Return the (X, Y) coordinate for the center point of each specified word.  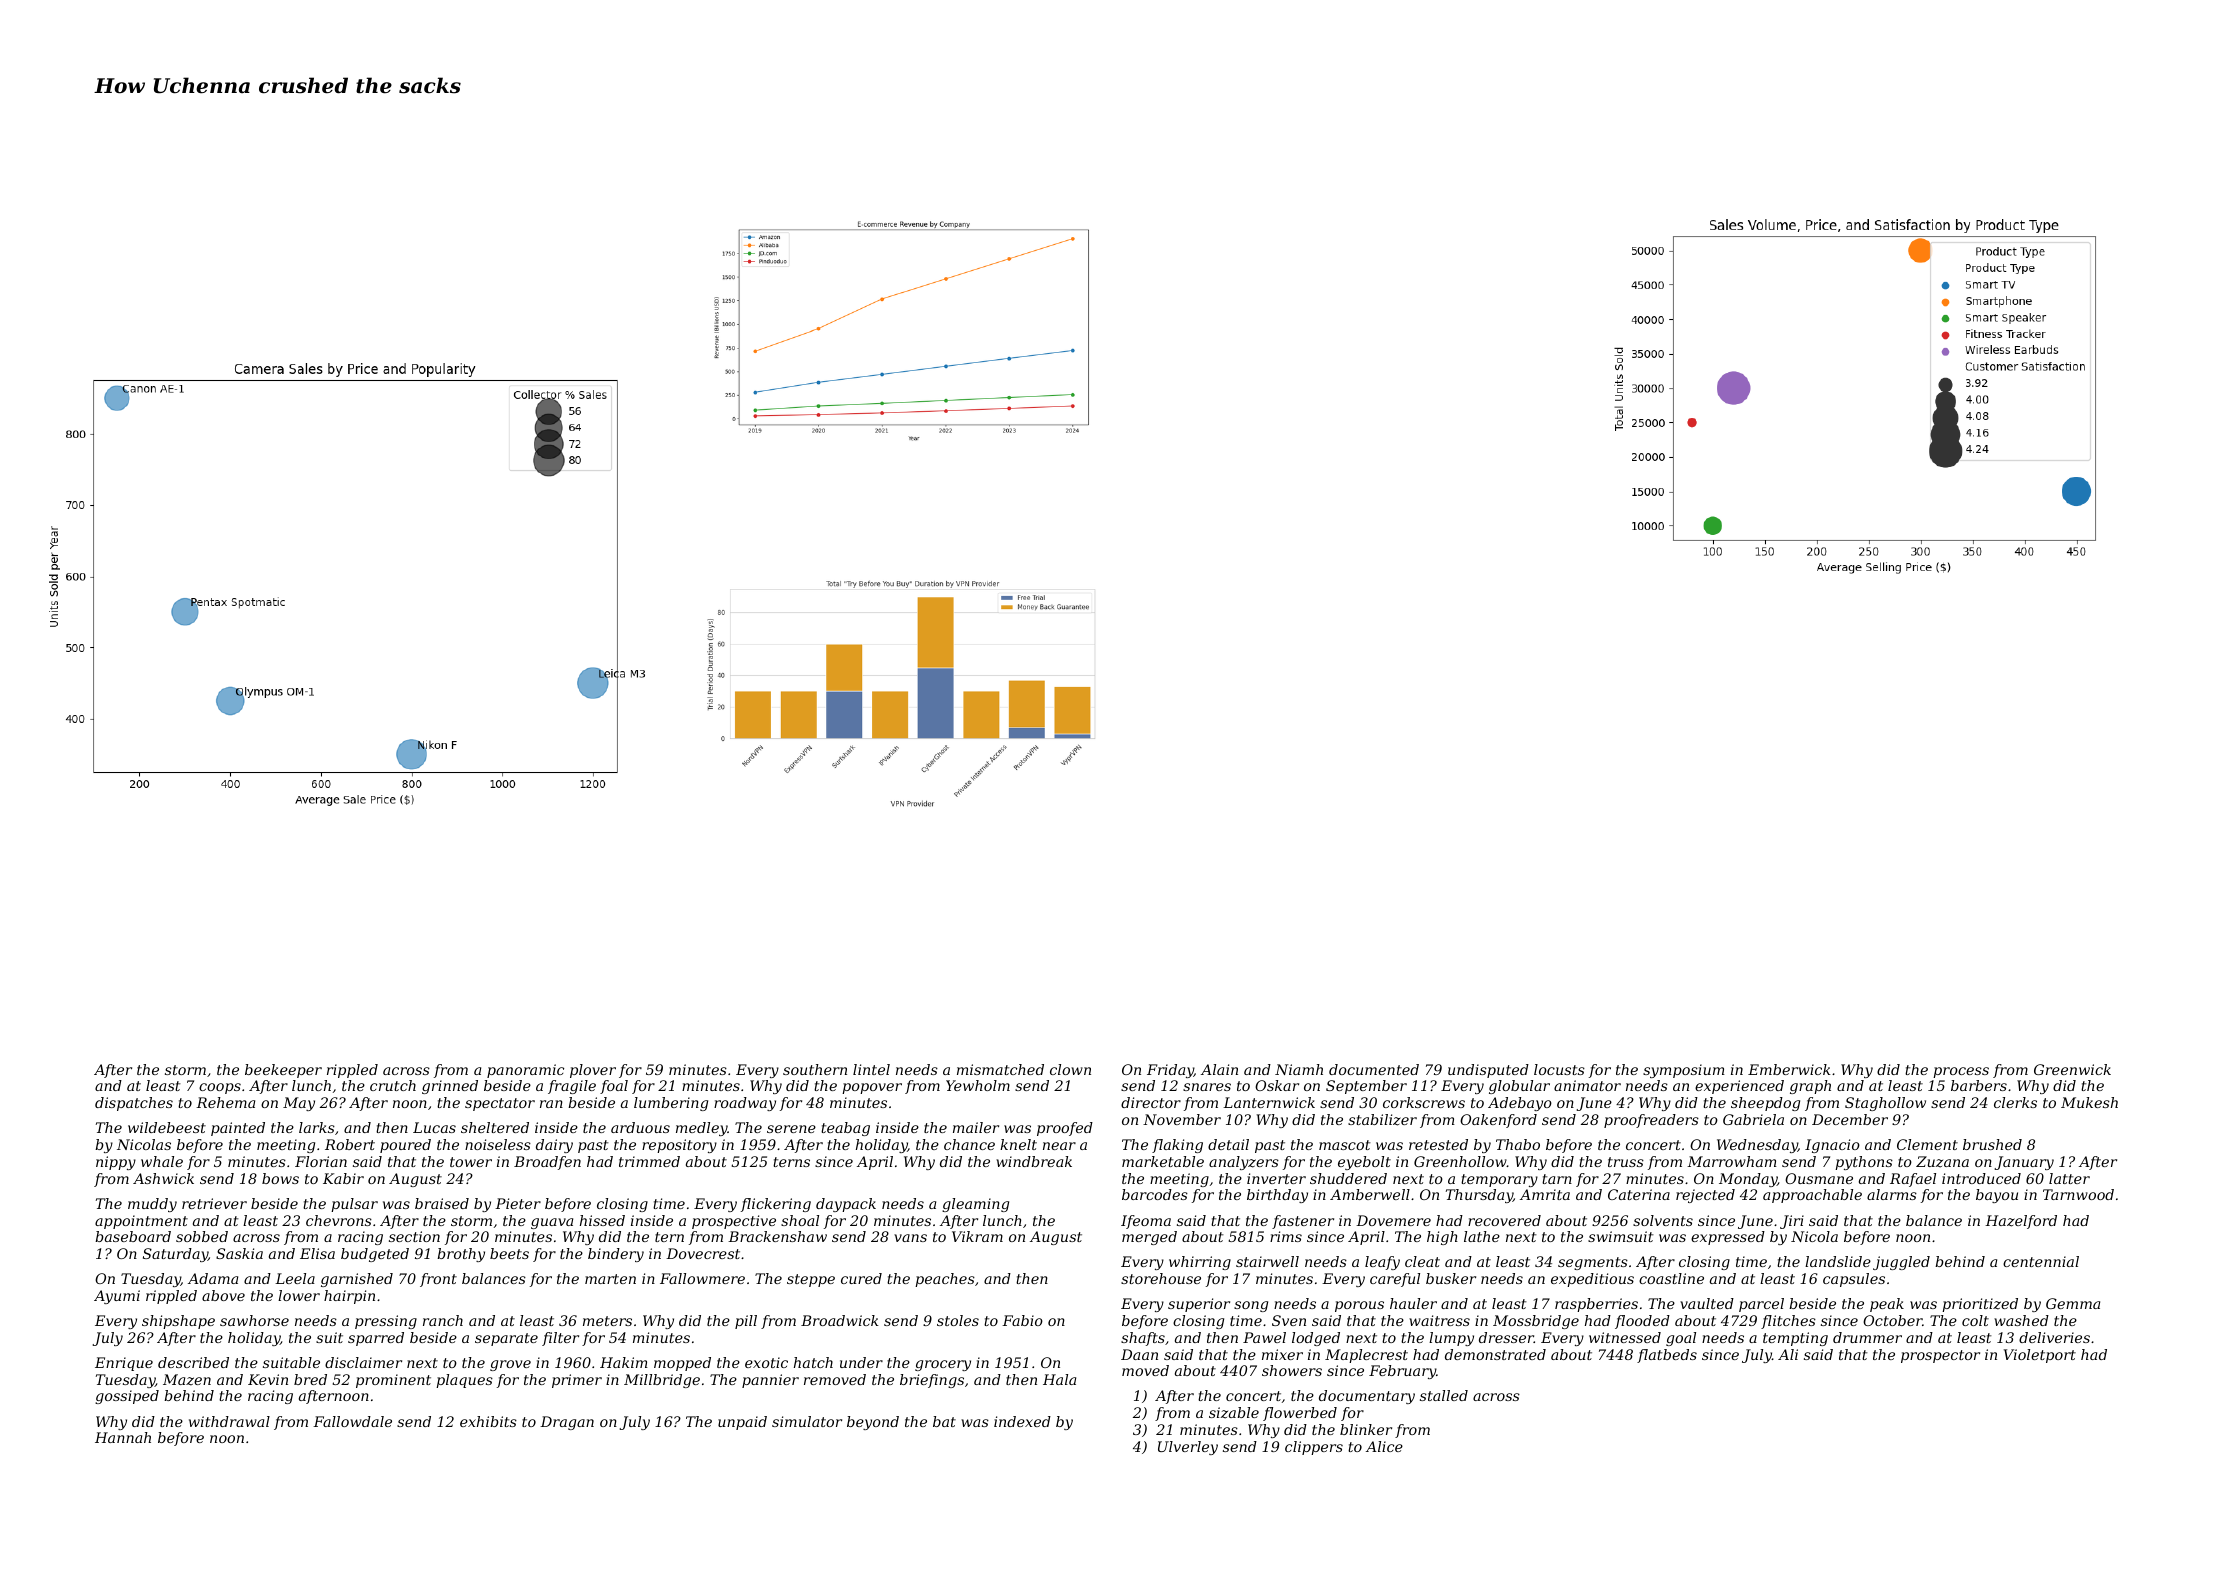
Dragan (567, 1423)
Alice (1384, 1446)
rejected (1705, 1196)
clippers (1314, 1448)
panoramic (525, 1071)
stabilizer (1382, 1120)
